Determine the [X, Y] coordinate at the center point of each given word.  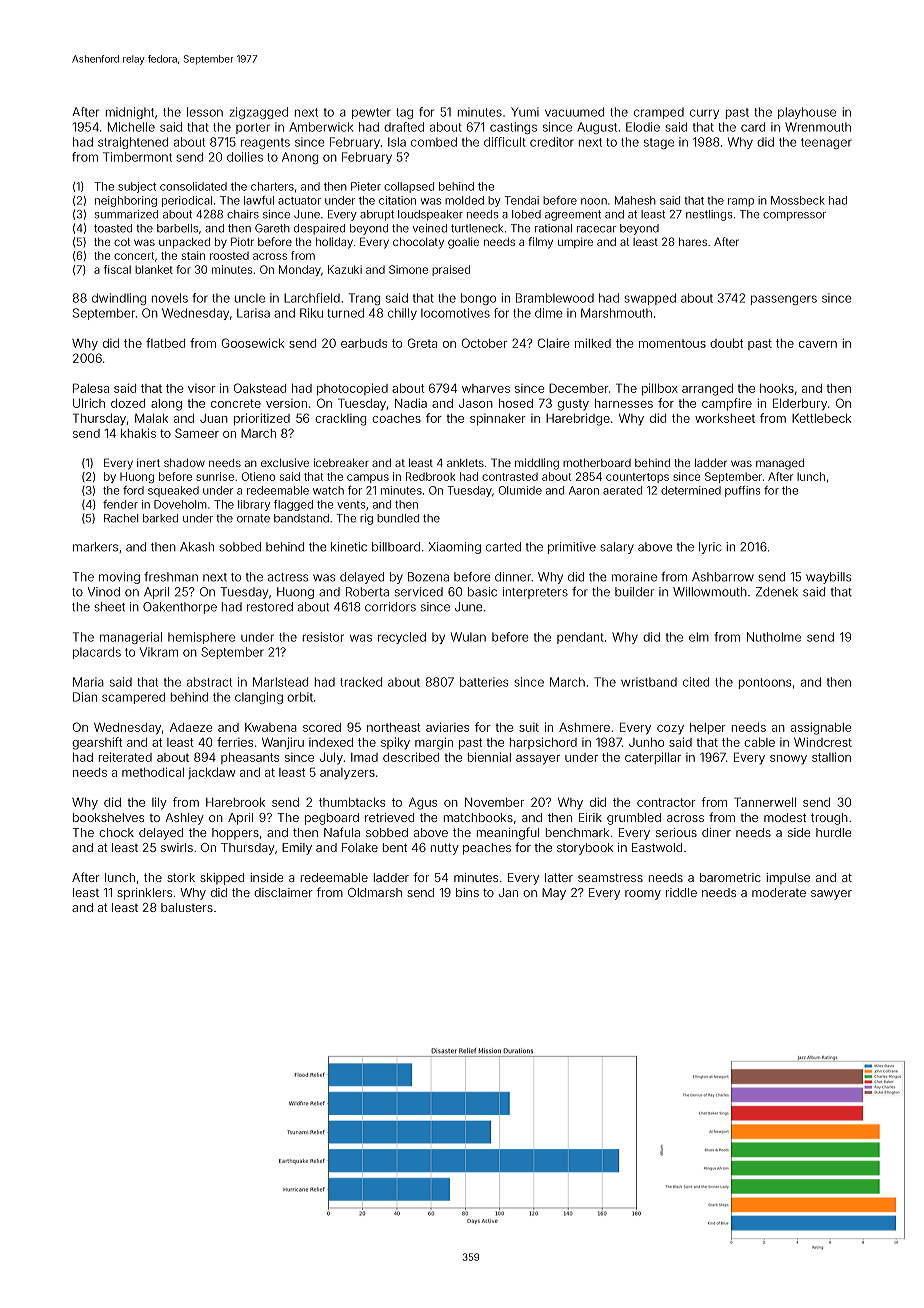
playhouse [807, 113]
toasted [113, 228]
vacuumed [574, 112]
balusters [187, 907]
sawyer [831, 895]
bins [467, 892]
